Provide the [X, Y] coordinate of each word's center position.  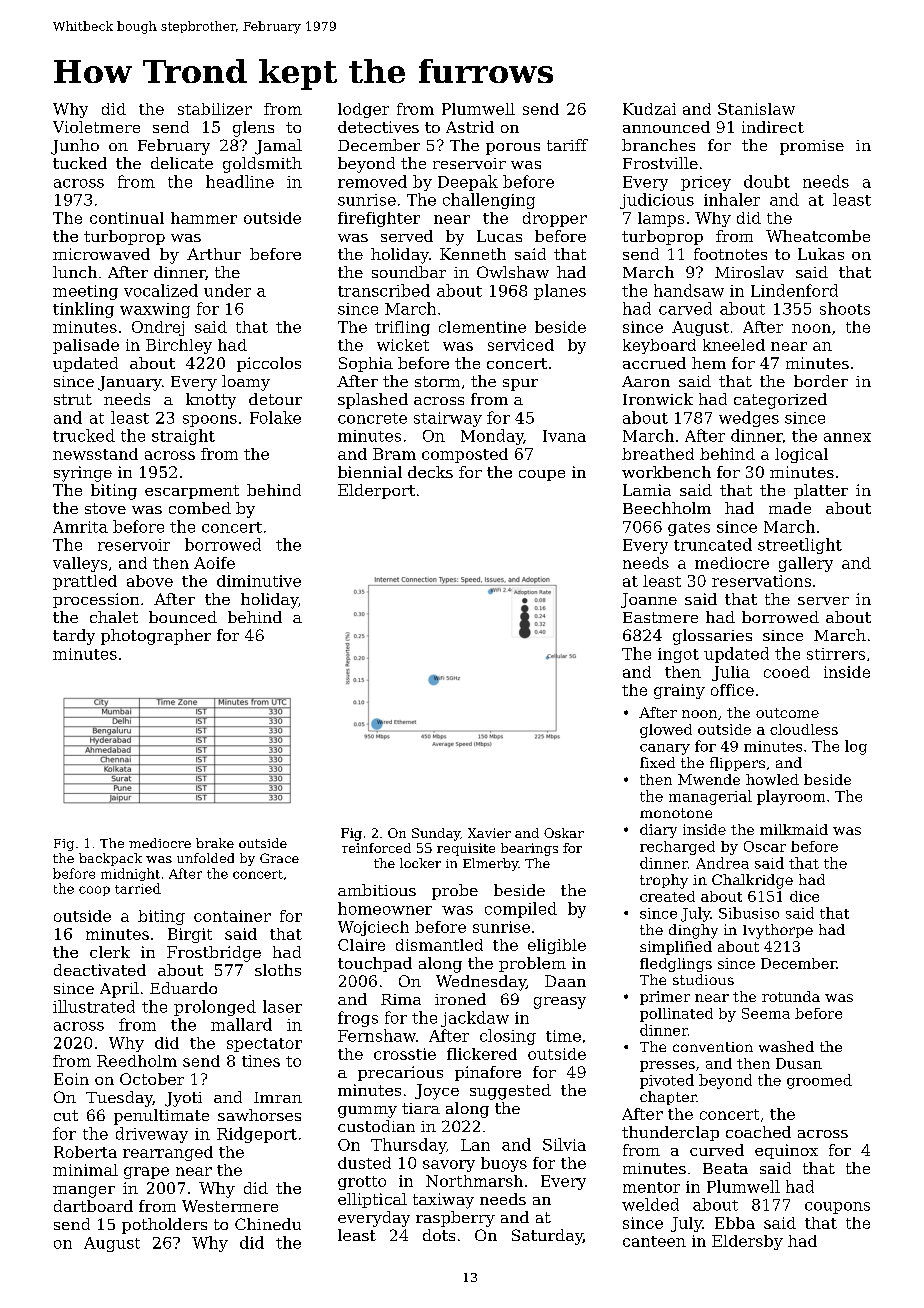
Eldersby [747, 1242]
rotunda [791, 996]
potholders [164, 1226]
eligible [557, 946]
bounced [183, 617]
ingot [678, 655]
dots [439, 1235]
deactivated [100, 970]
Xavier [489, 833]
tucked [80, 163]
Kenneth [473, 254]
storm [437, 381]
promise [812, 147]
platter [821, 491]
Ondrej [158, 328]
